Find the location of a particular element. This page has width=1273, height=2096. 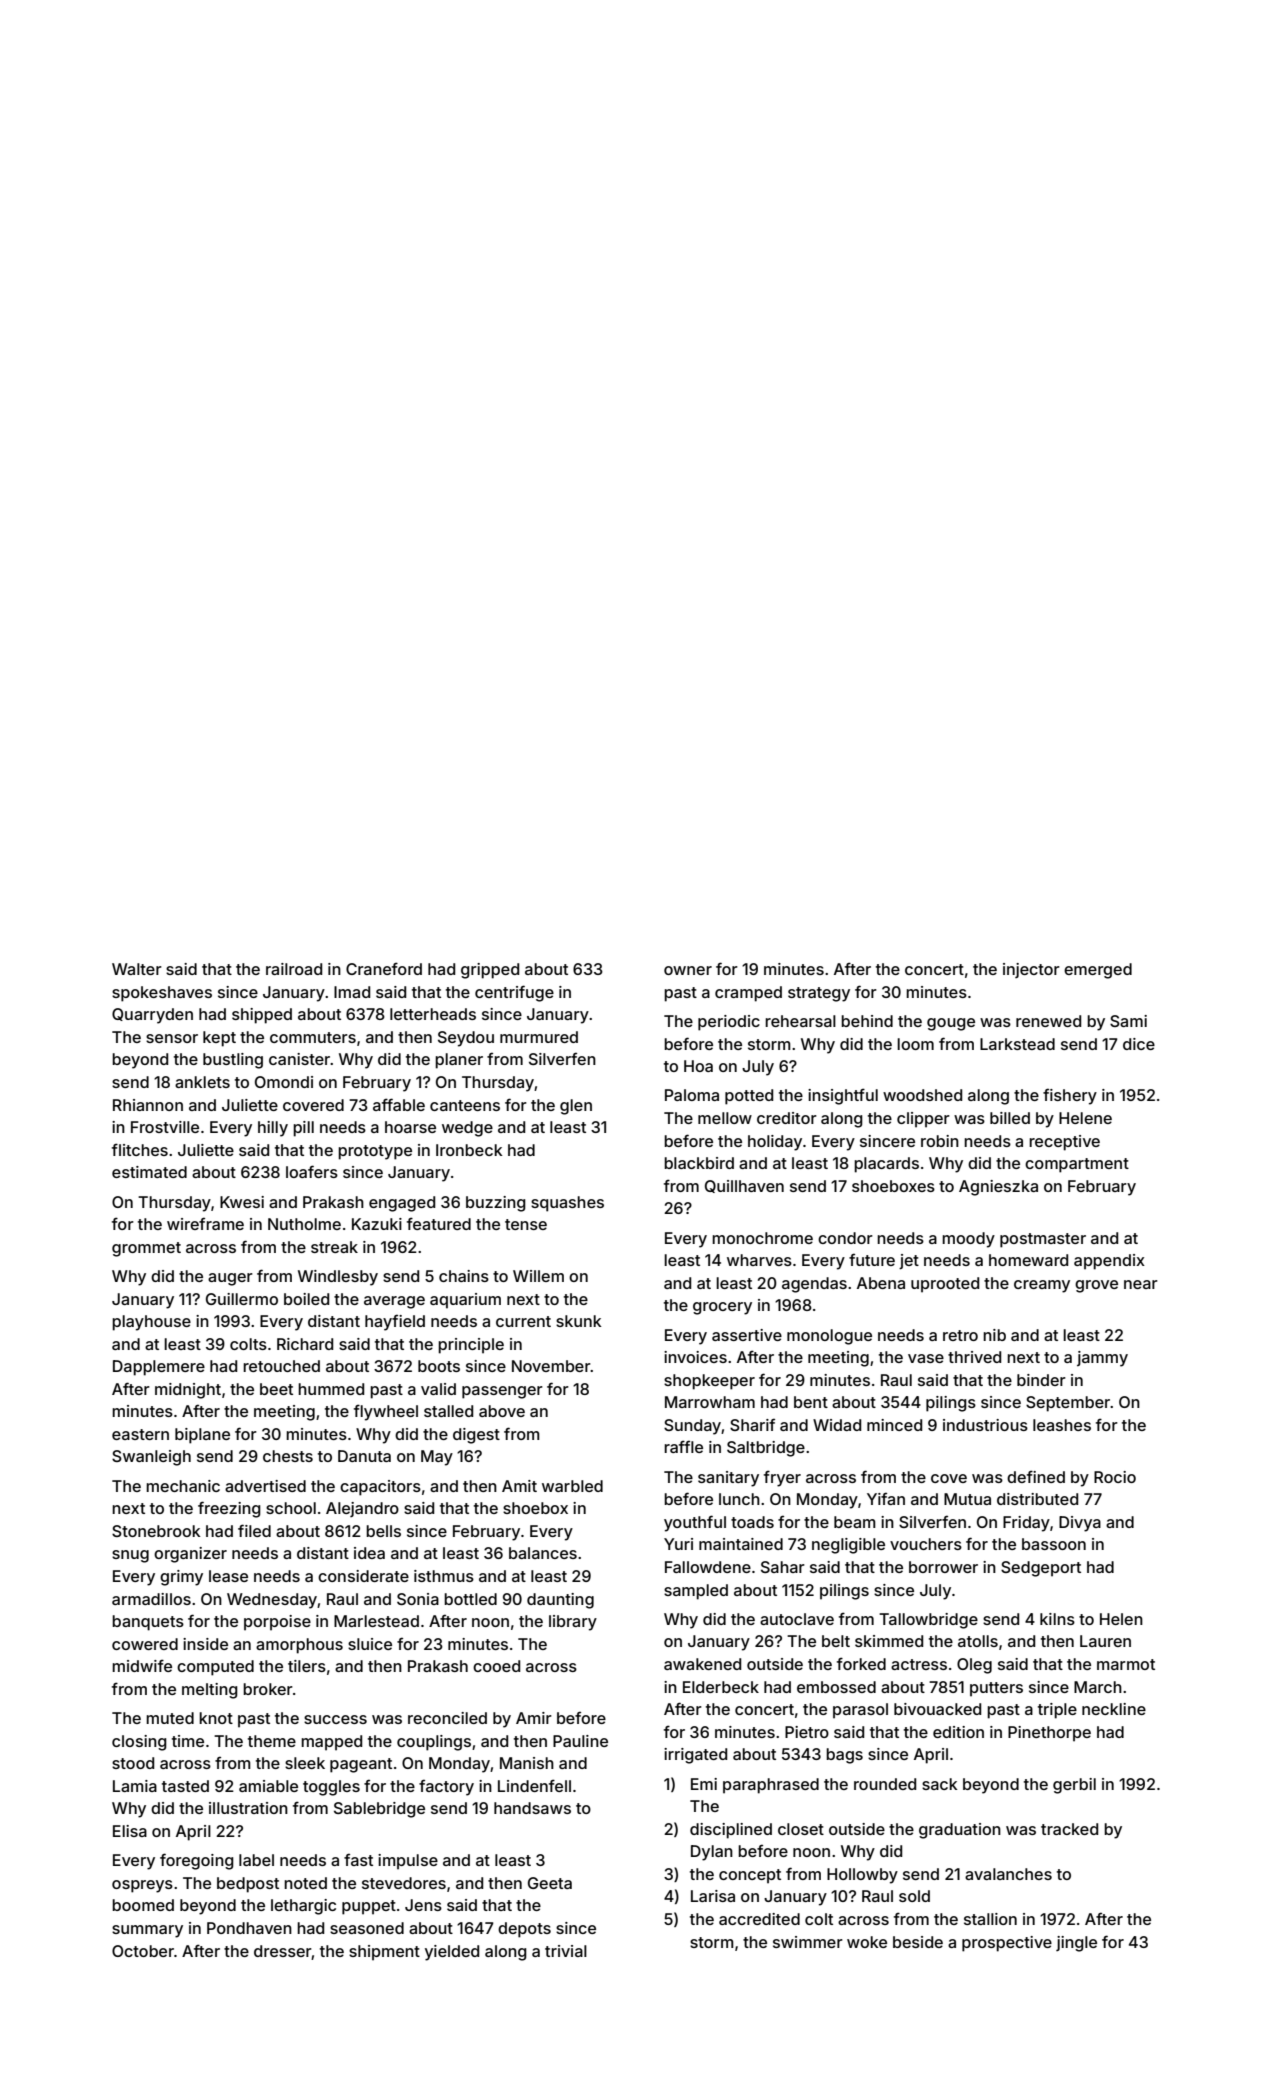

Dapplemere is located at coordinates (159, 1368).
